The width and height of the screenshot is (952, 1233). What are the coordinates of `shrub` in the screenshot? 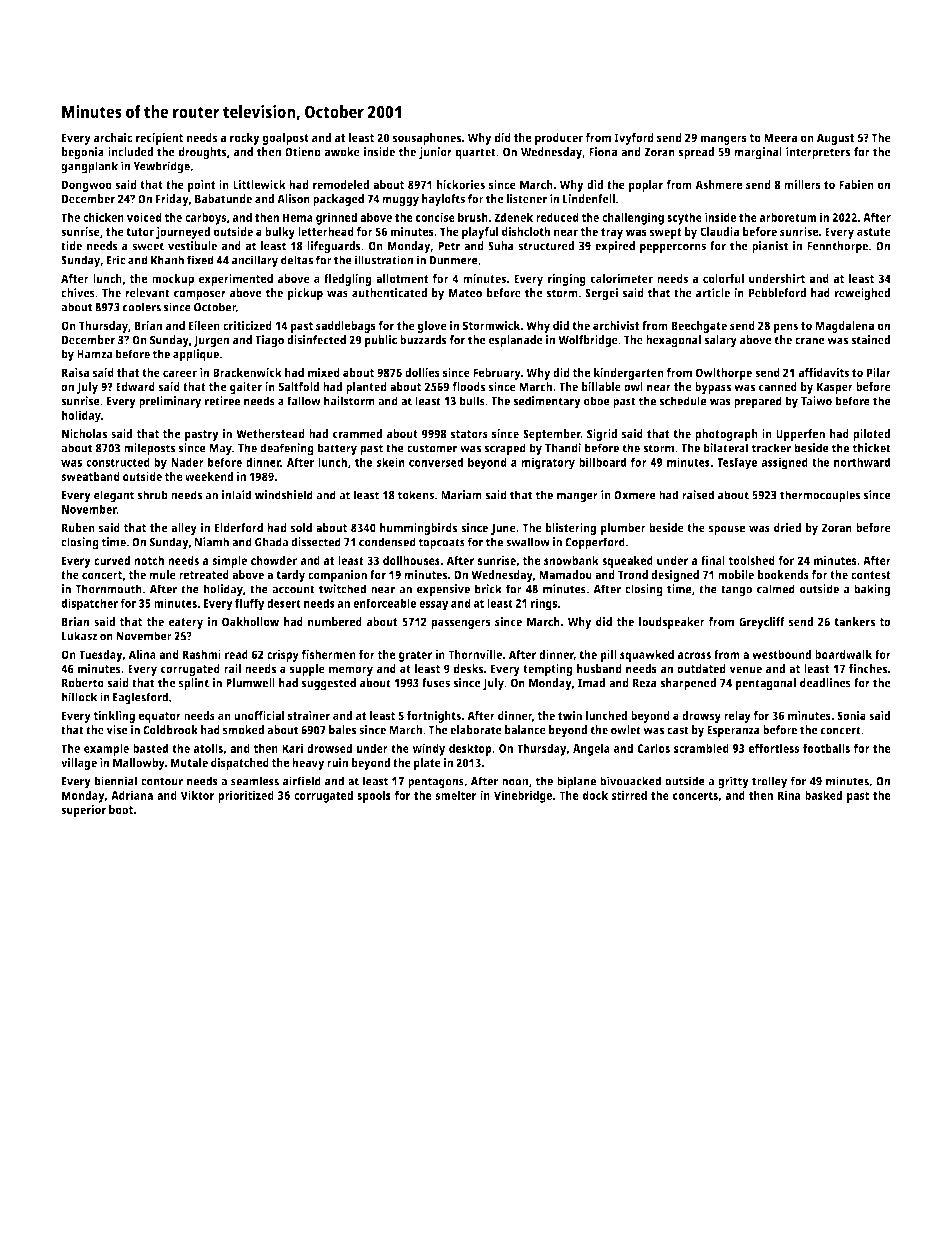 It's located at (152, 495).
